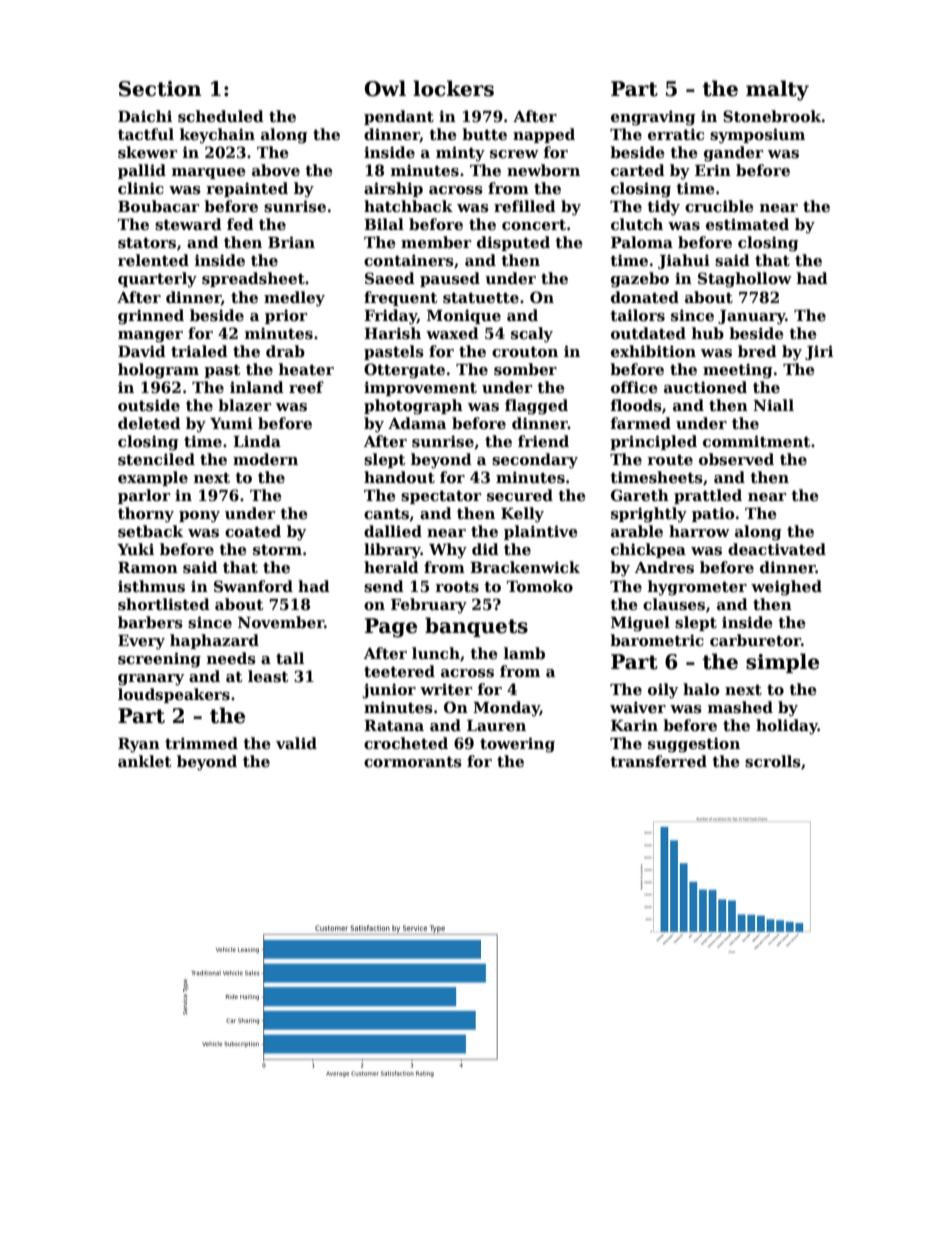 The height and width of the screenshot is (1233, 952). Describe the element at coordinates (209, 173) in the screenshot. I see `marquee` at that location.
